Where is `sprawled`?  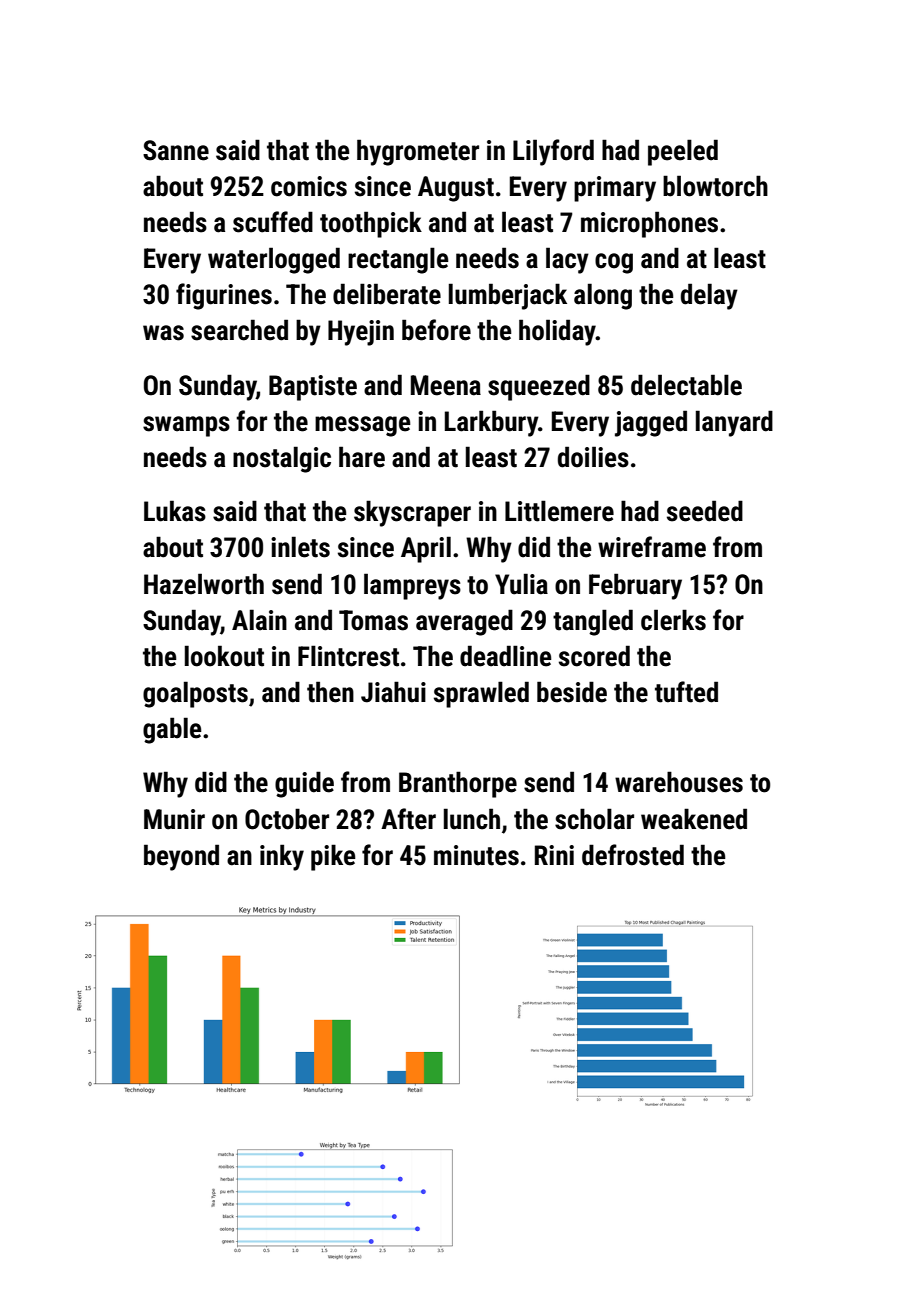 sprawled is located at coordinates (481, 694).
